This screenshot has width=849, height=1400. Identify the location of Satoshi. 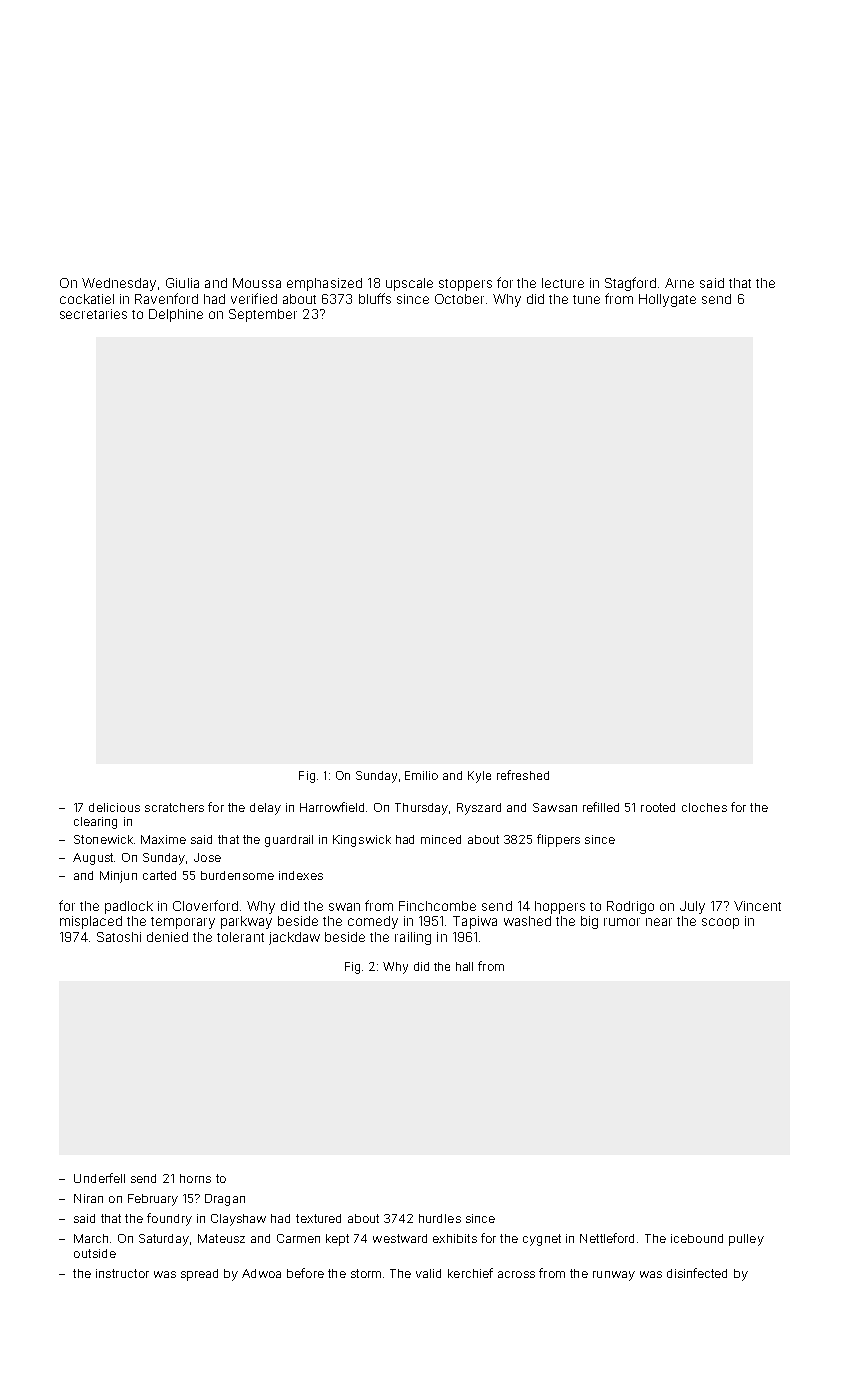
(119, 937).
